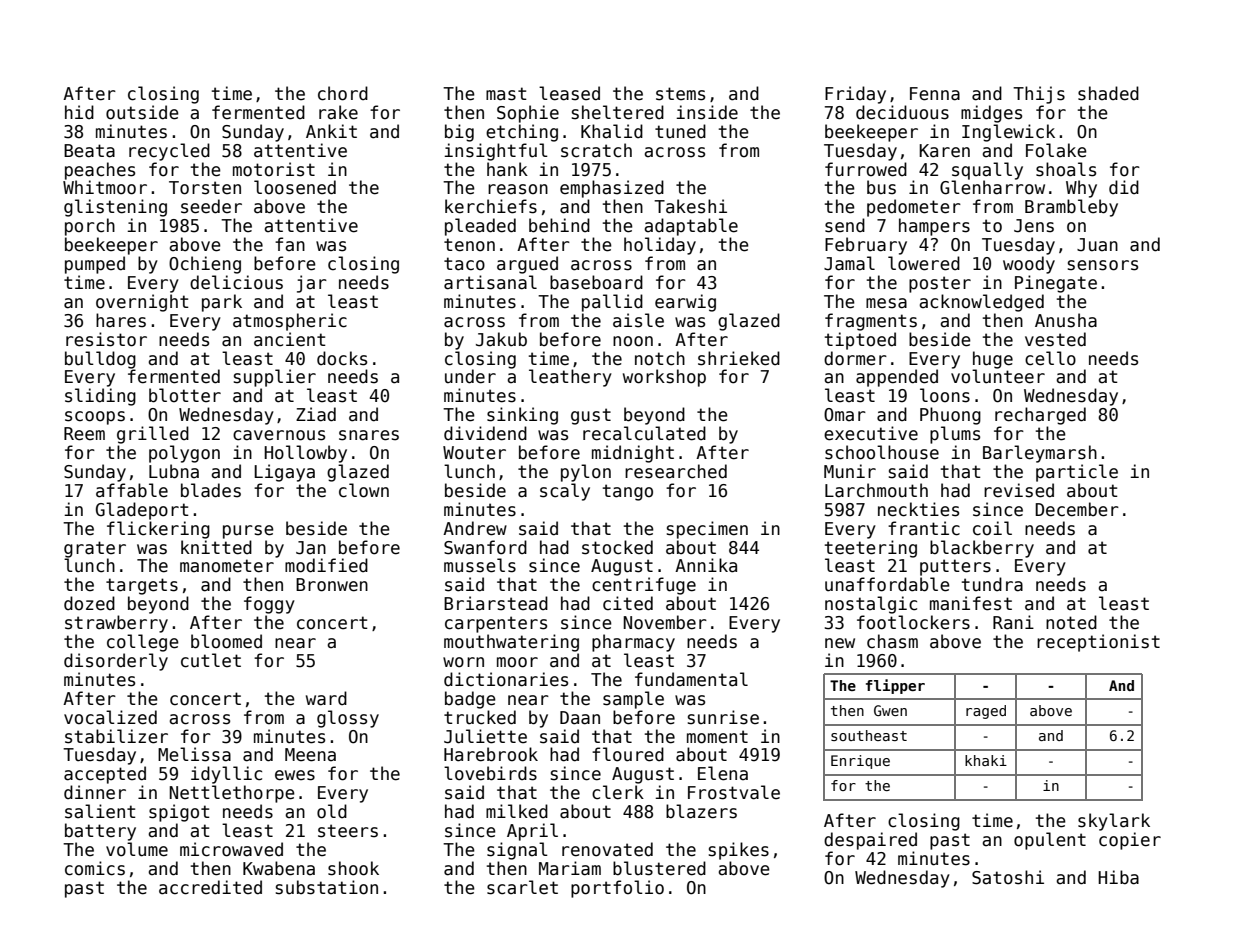 The width and height of the image is (1233, 952). What do you see at coordinates (665, 622) in the image?
I see `November` at bounding box center [665, 622].
